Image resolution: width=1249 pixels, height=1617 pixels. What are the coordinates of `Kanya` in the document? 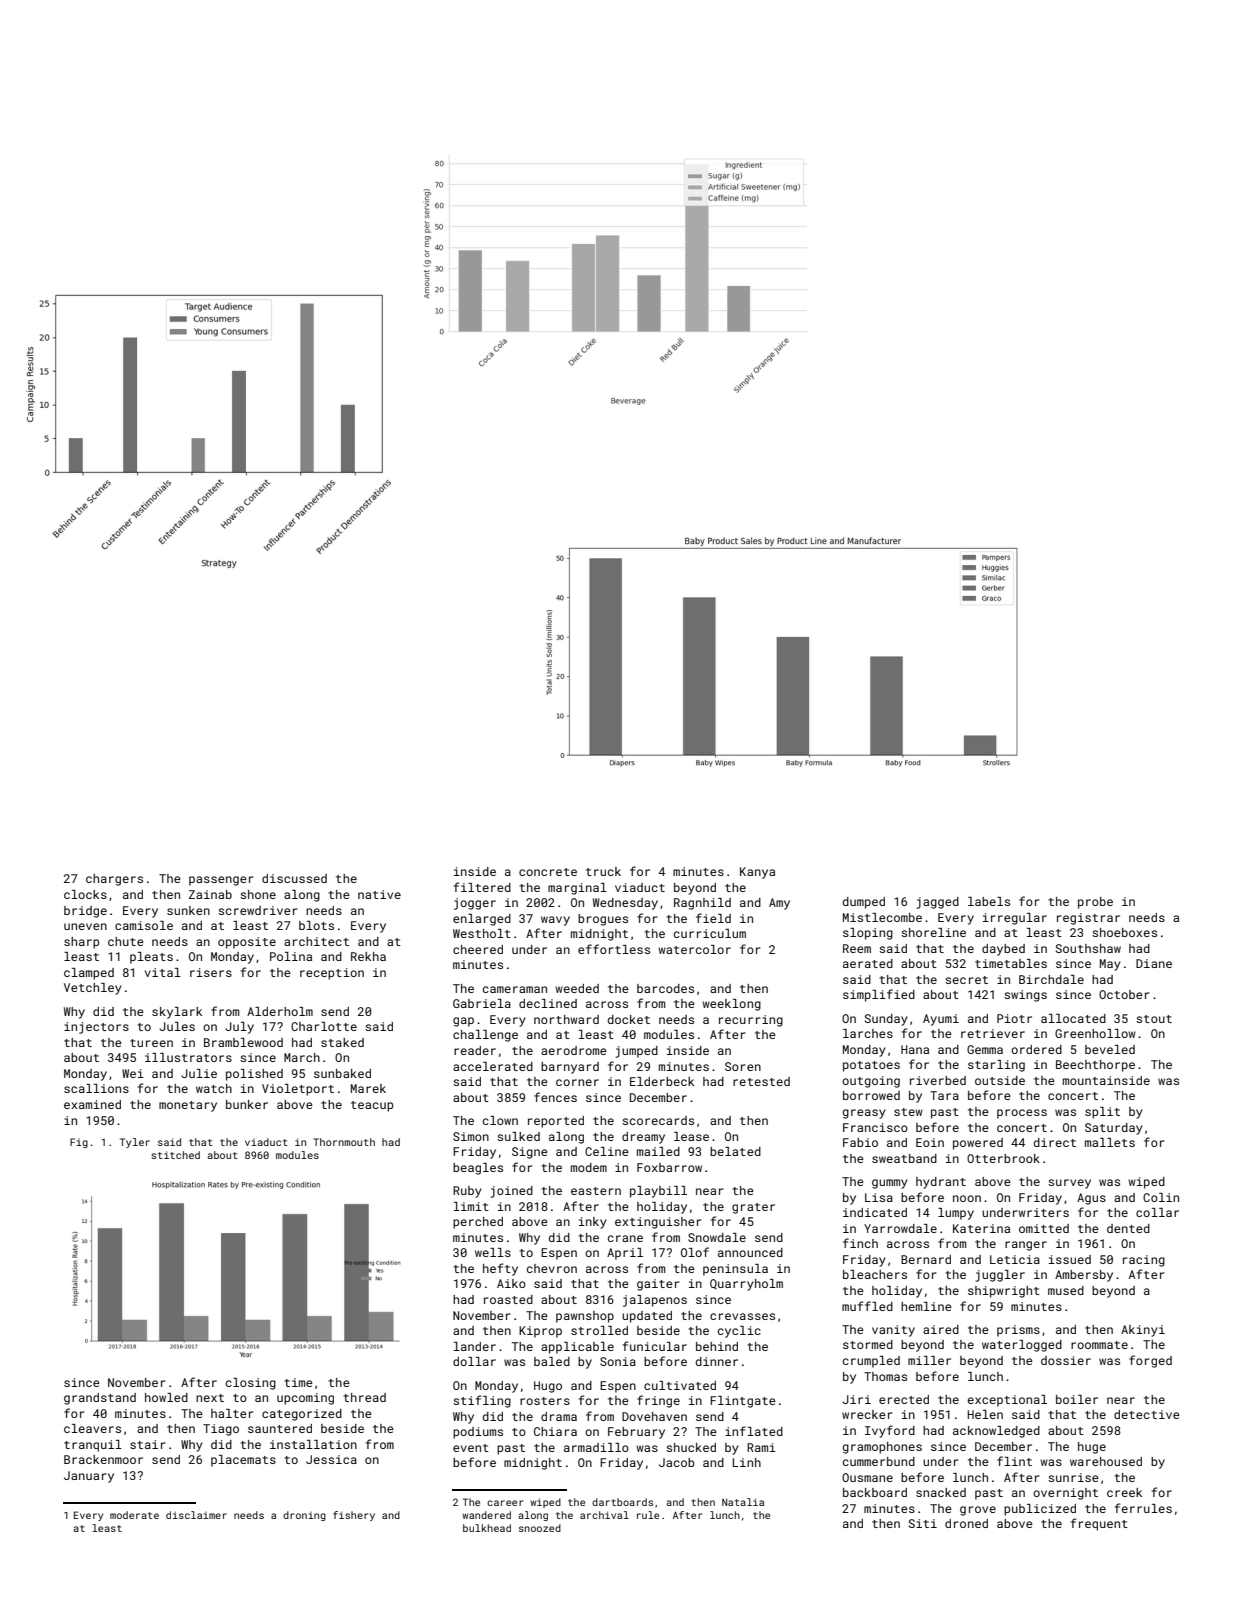 It's located at (757, 873).
